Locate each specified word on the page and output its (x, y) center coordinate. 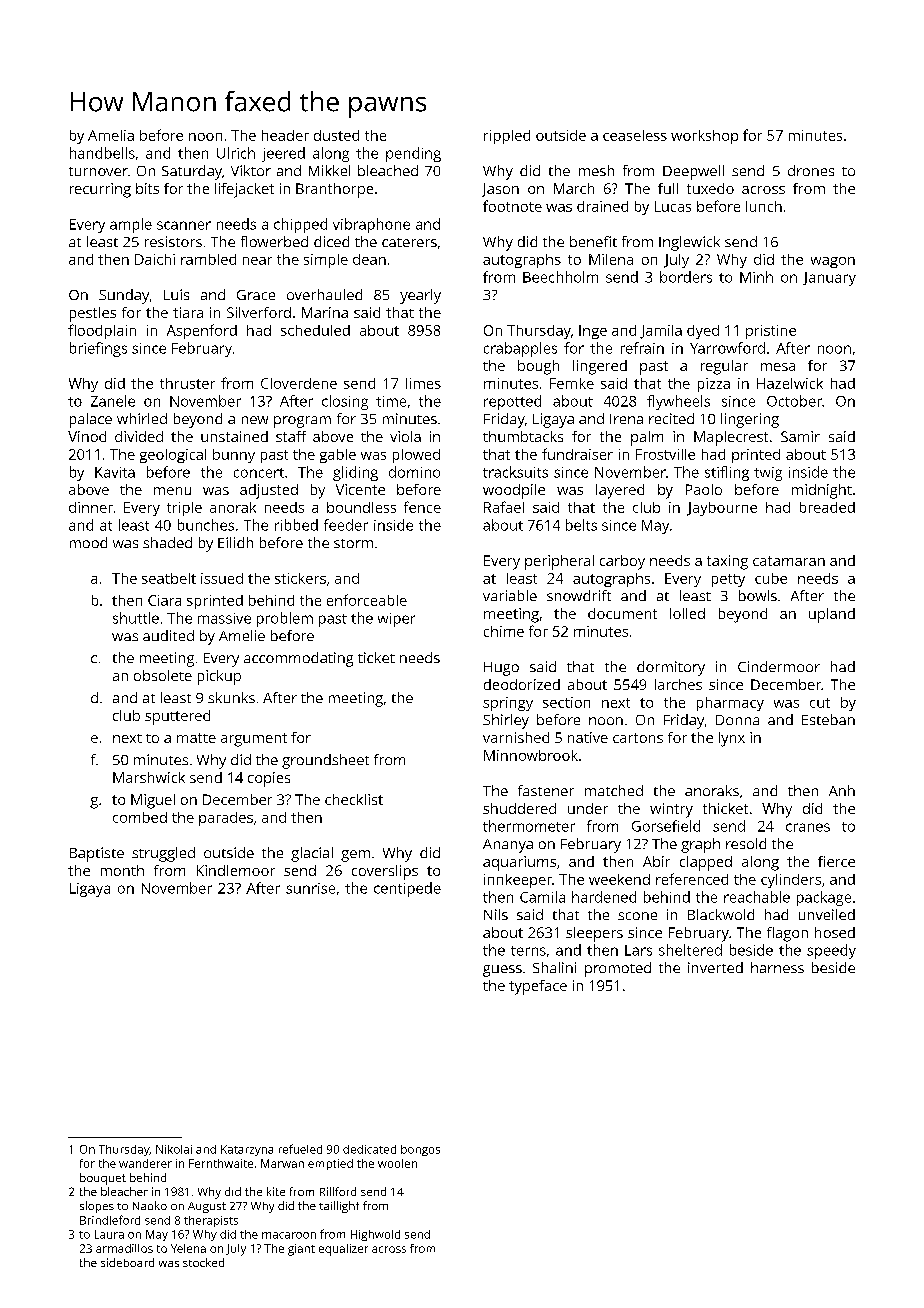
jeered (283, 154)
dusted (336, 135)
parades (226, 819)
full (668, 188)
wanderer (145, 1163)
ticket (376, 657)
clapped (706, 863)
